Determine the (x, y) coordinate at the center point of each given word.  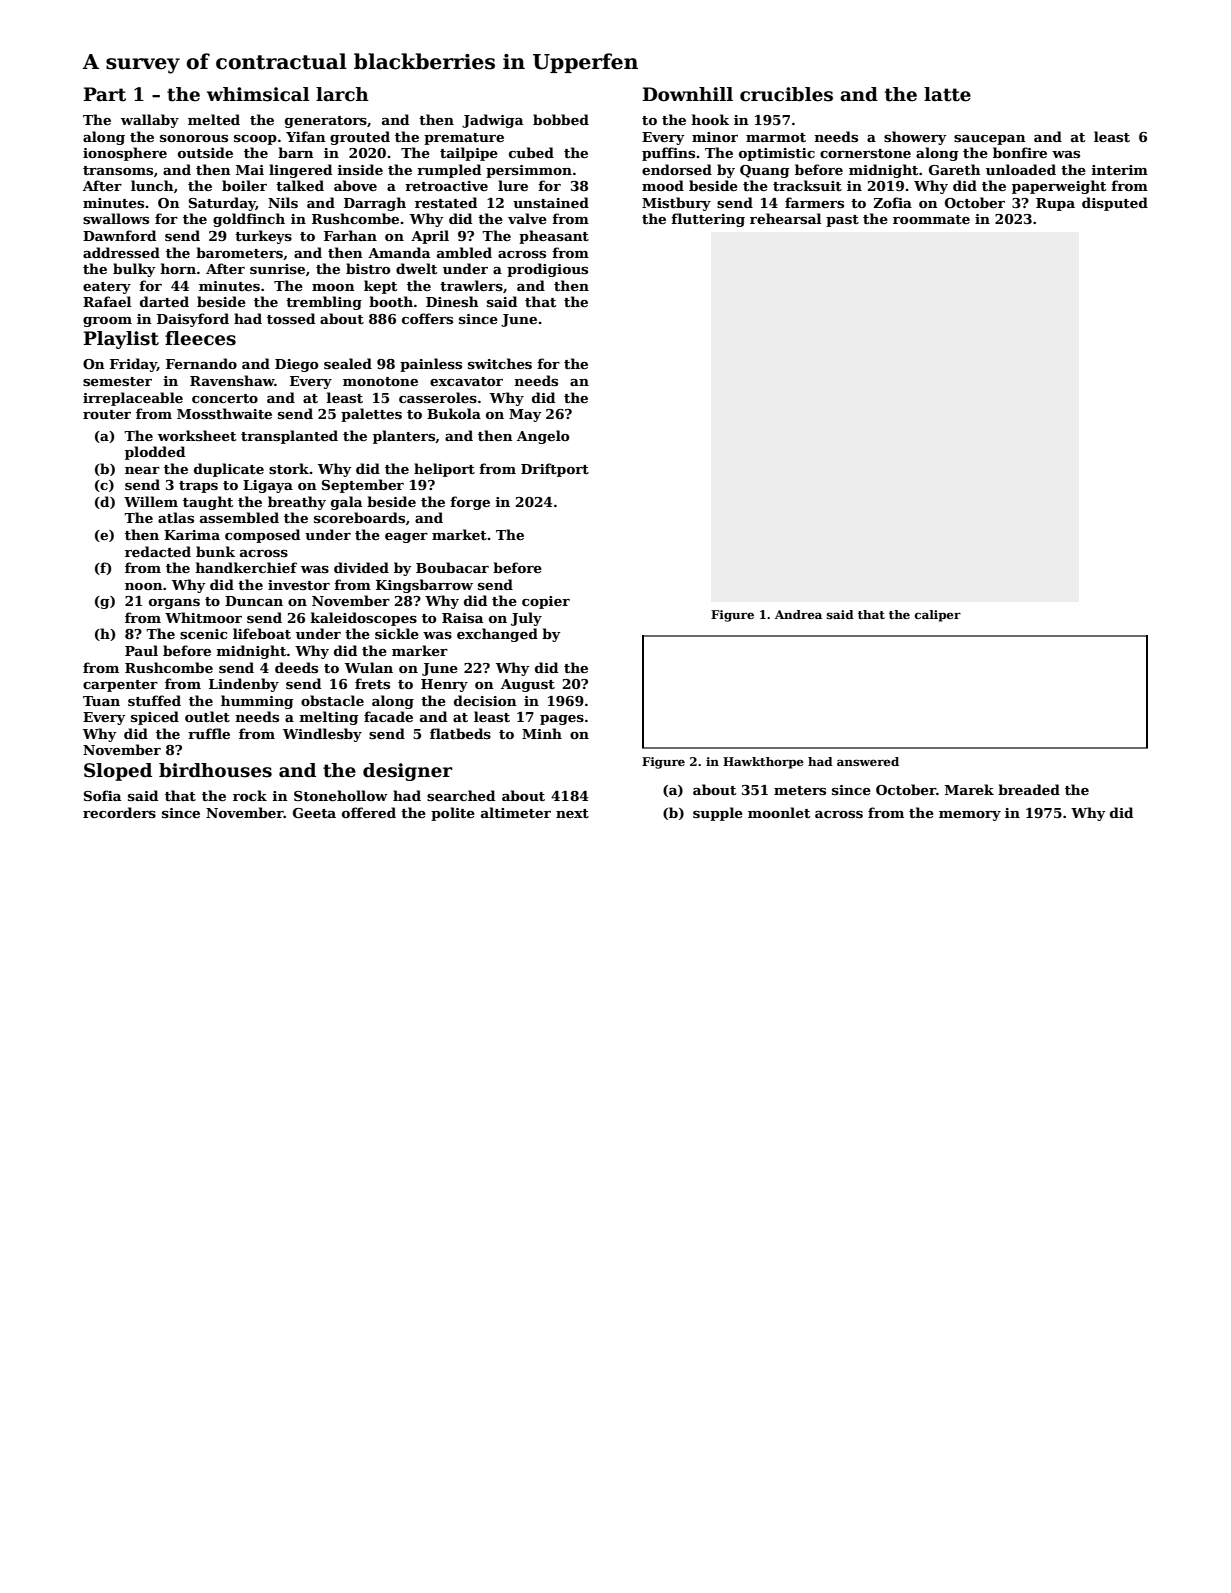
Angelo (543, 437)
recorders (119, 812)
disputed (1115, 204)
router (107, 414)
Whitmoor (203, 617)
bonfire (1020, 152)
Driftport (555, 470)
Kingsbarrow (424, 586)
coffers (427, 318)
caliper (938, 616)
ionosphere (125, 154)
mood (663, 185)
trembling (324, 303)
